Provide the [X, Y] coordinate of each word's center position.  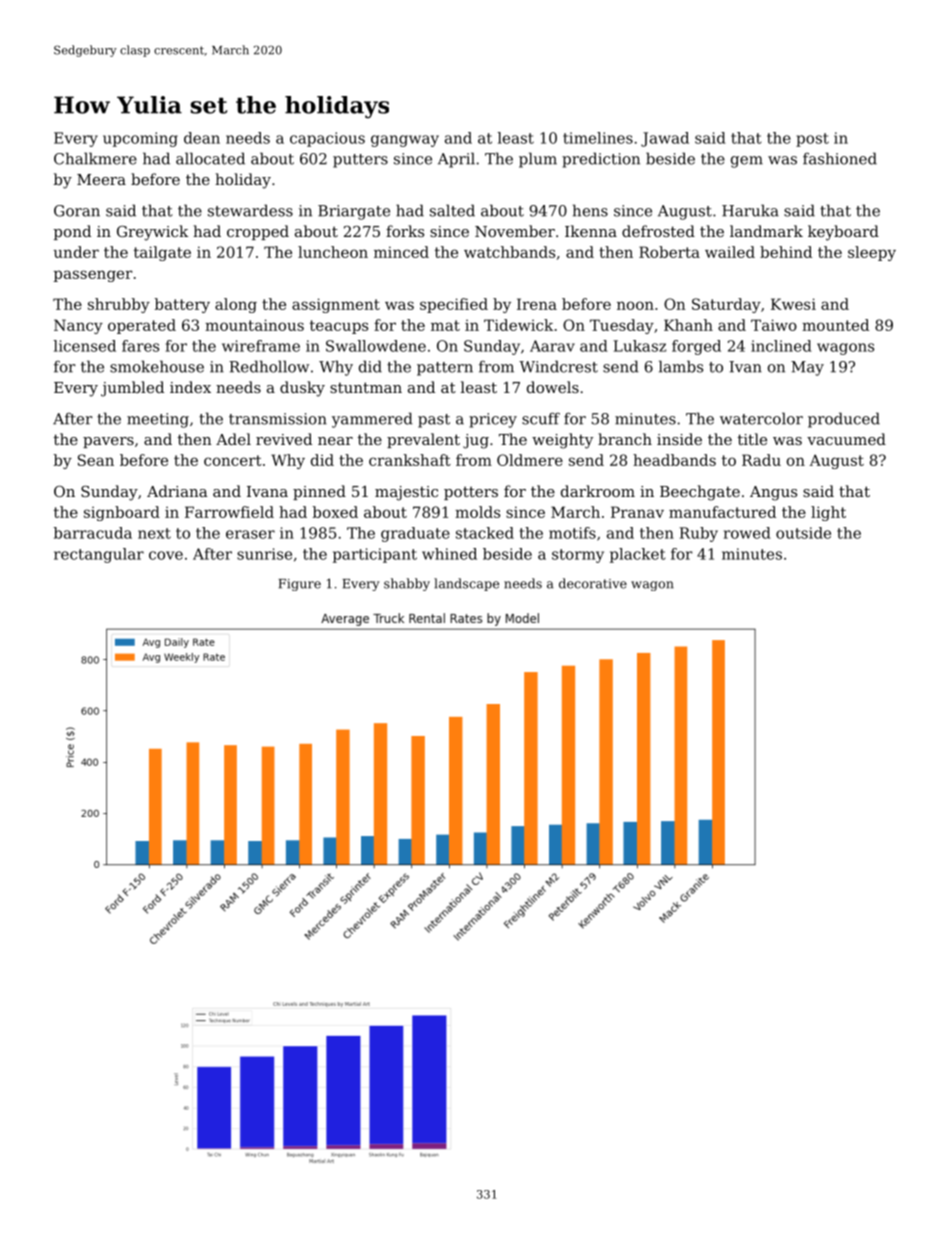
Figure [299, 585]
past [434, 421]
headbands [674, 460]
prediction [601, 160]
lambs [681, 366]
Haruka [750, 210]
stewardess [250, 210]
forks [405, 231]
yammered [372, 420]
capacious [327, 139]
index [190, 387]
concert [233, 460]
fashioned [840, 158]
